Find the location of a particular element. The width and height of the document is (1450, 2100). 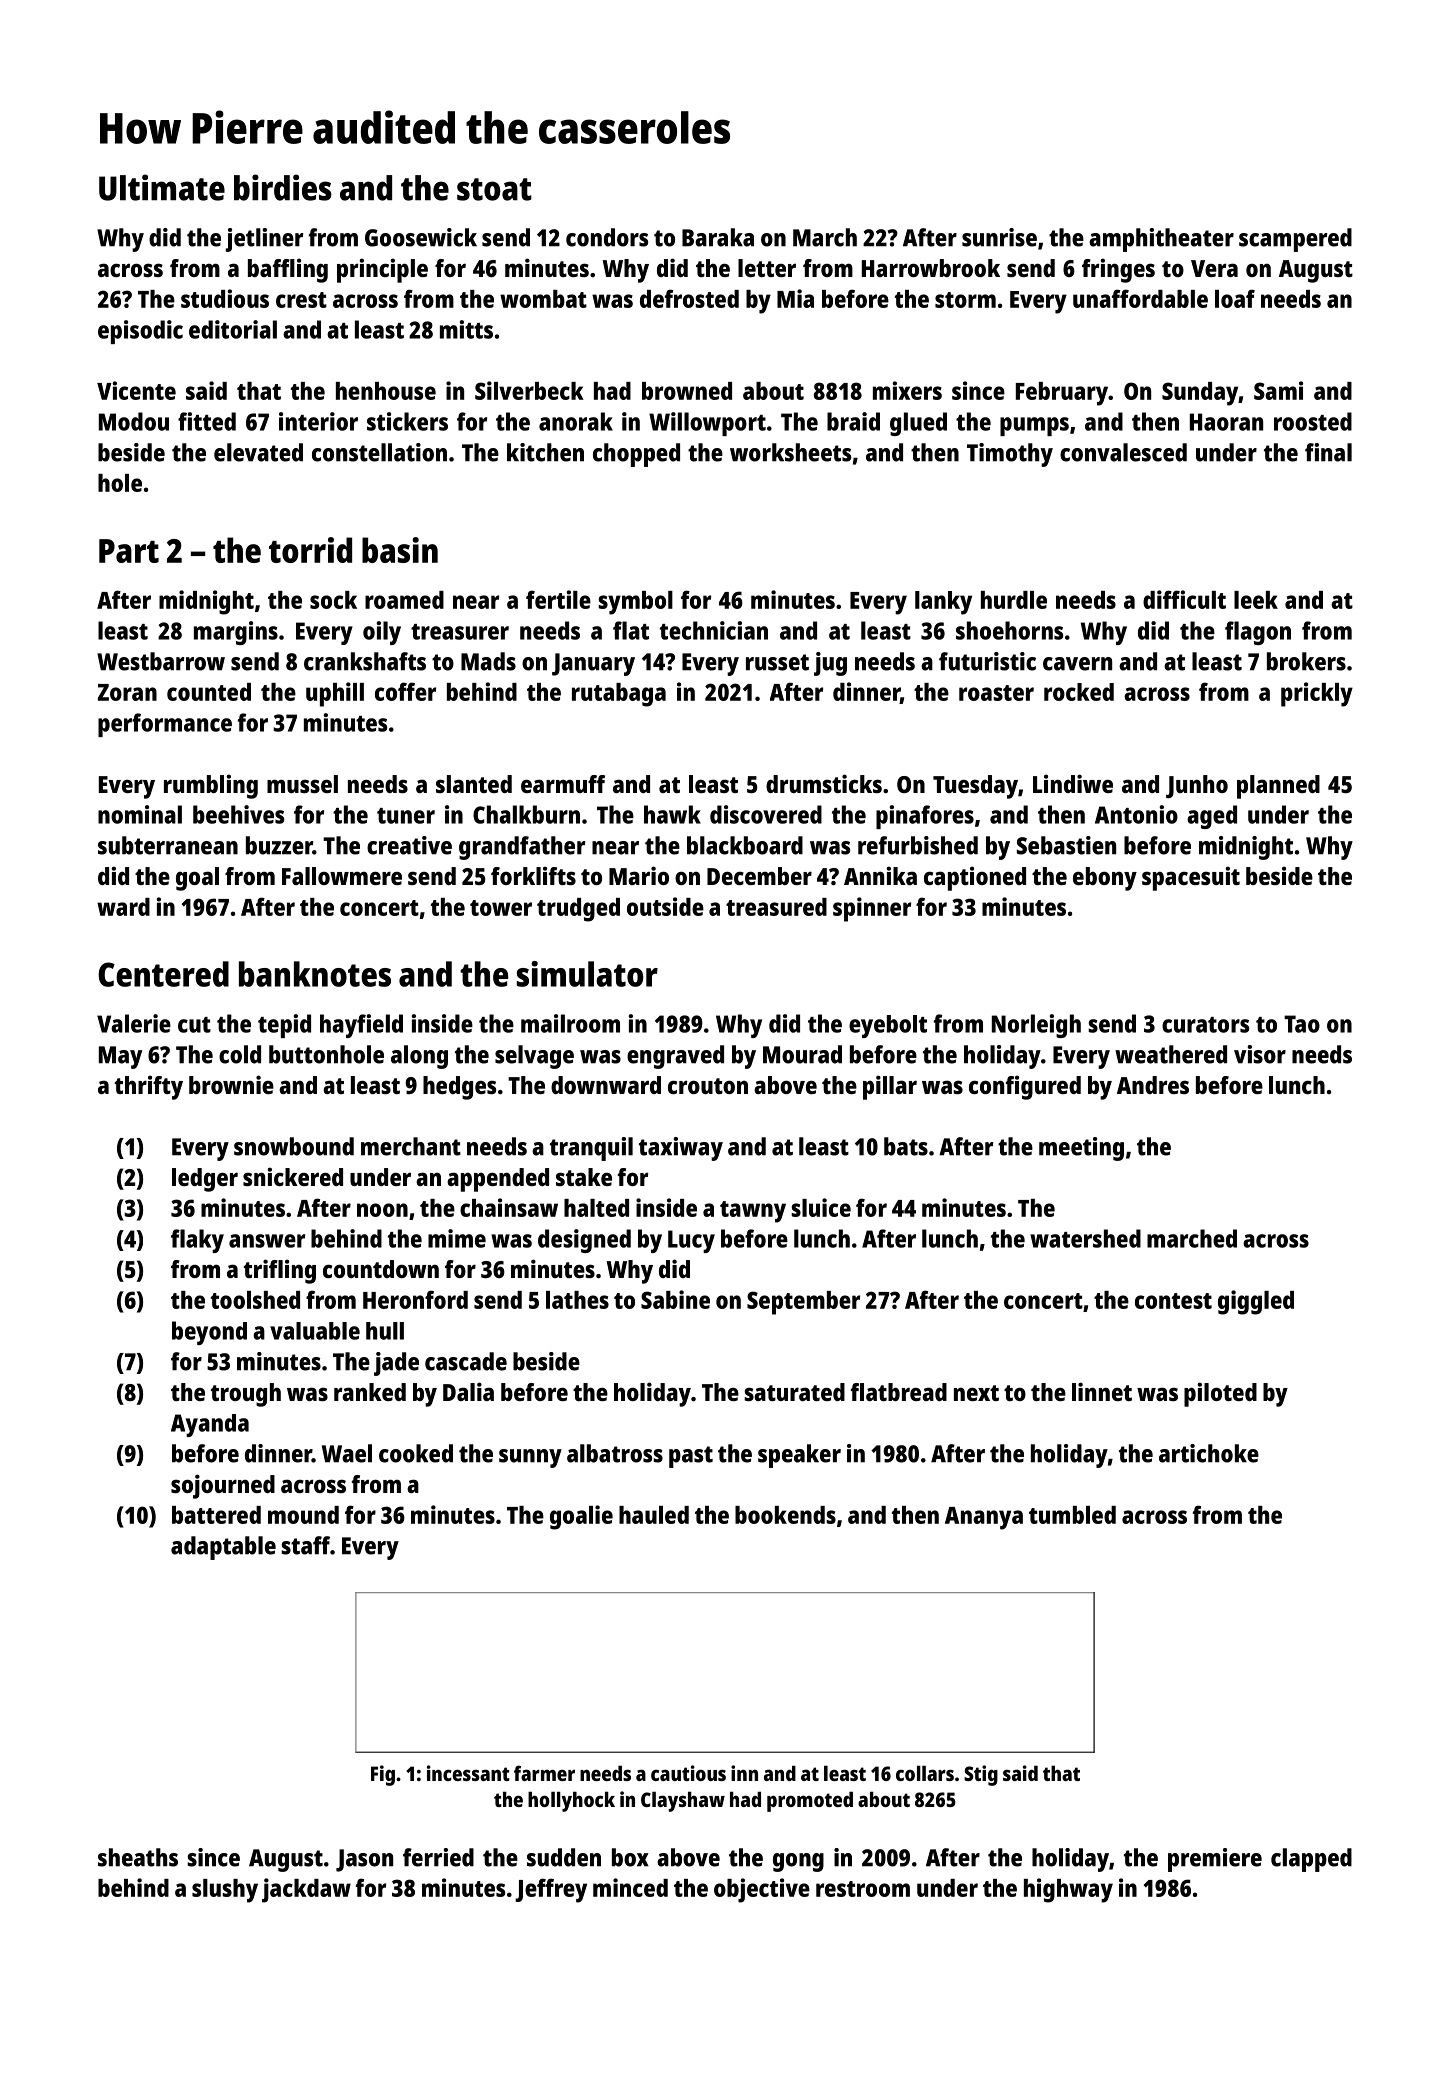

ledger is located at coordinates (205, 1180).
